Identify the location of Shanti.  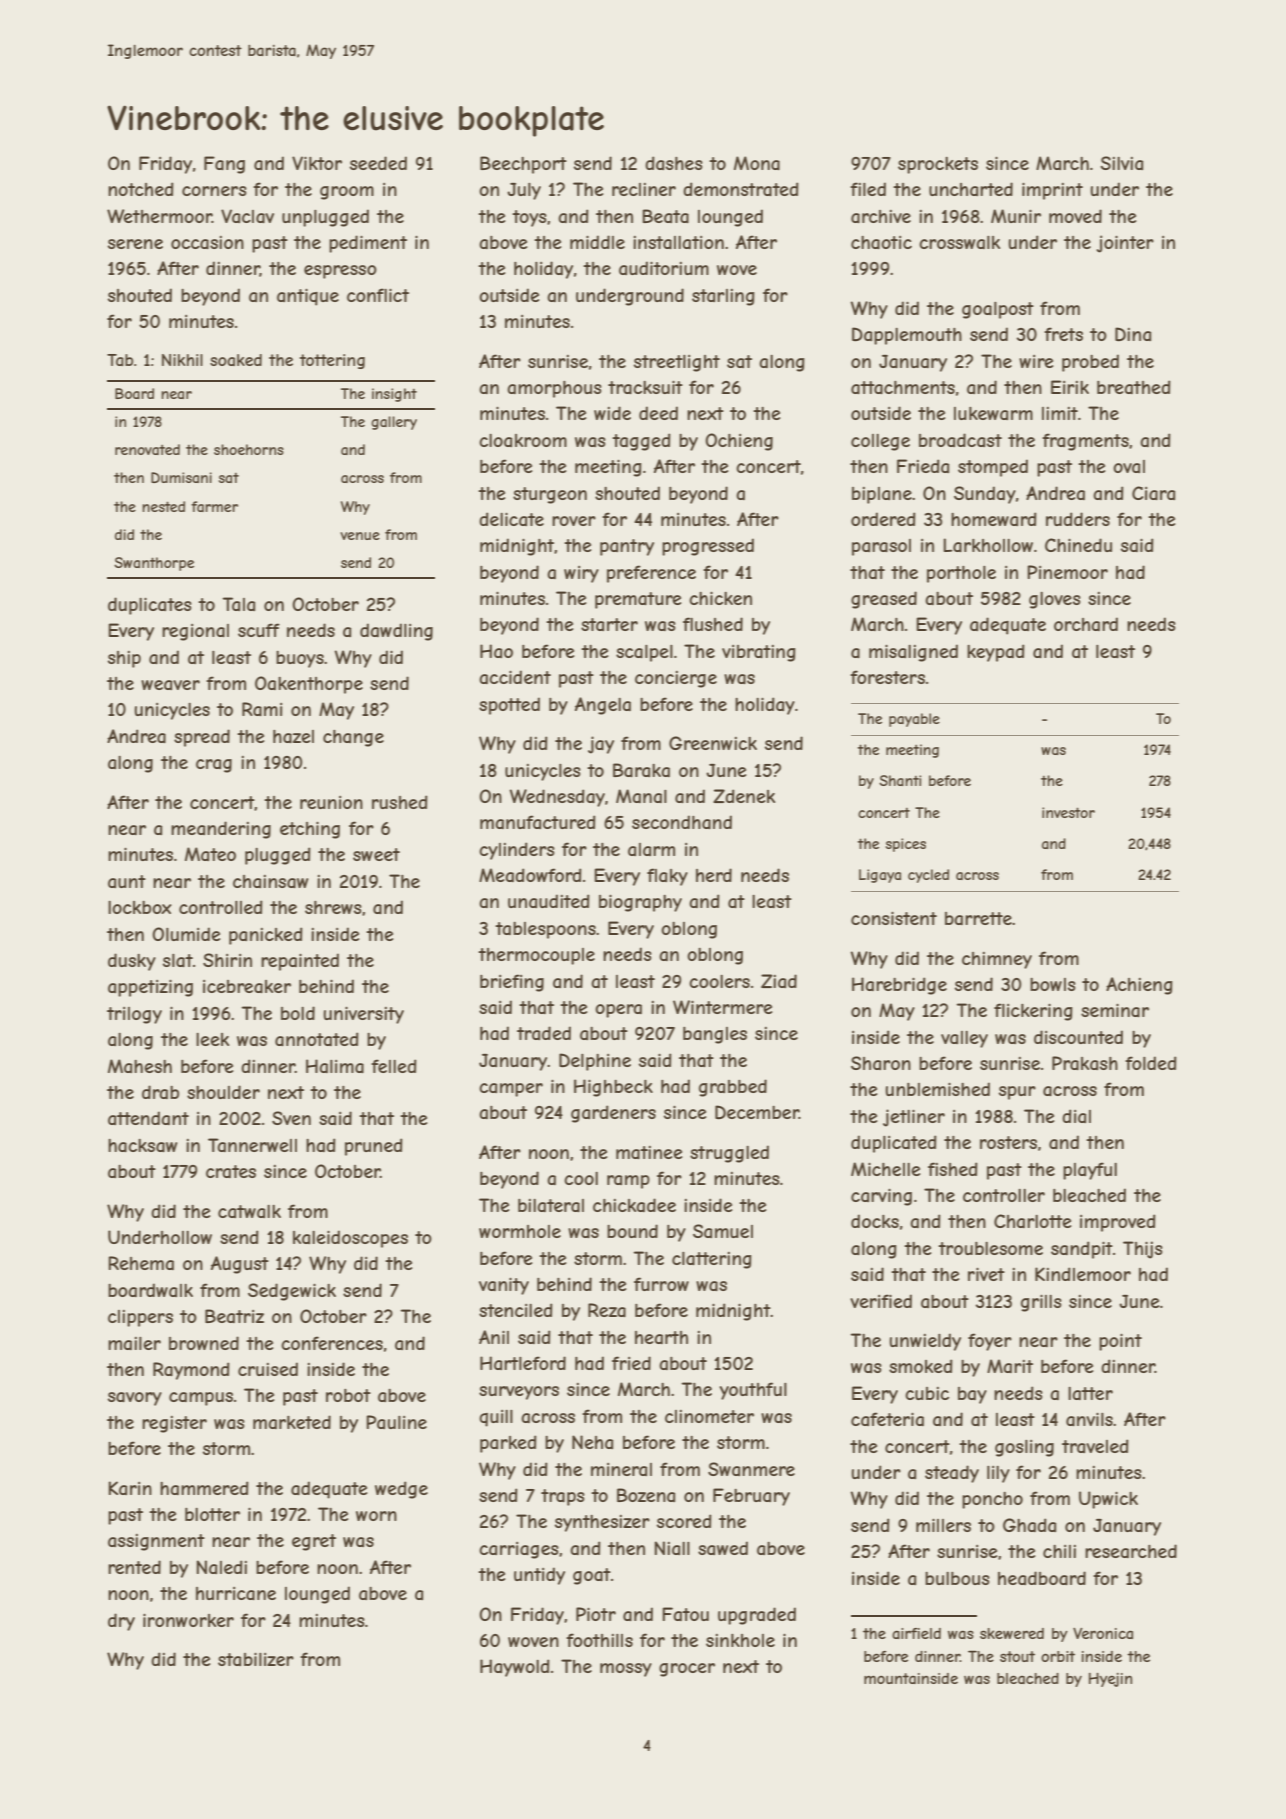
(900, 780).
